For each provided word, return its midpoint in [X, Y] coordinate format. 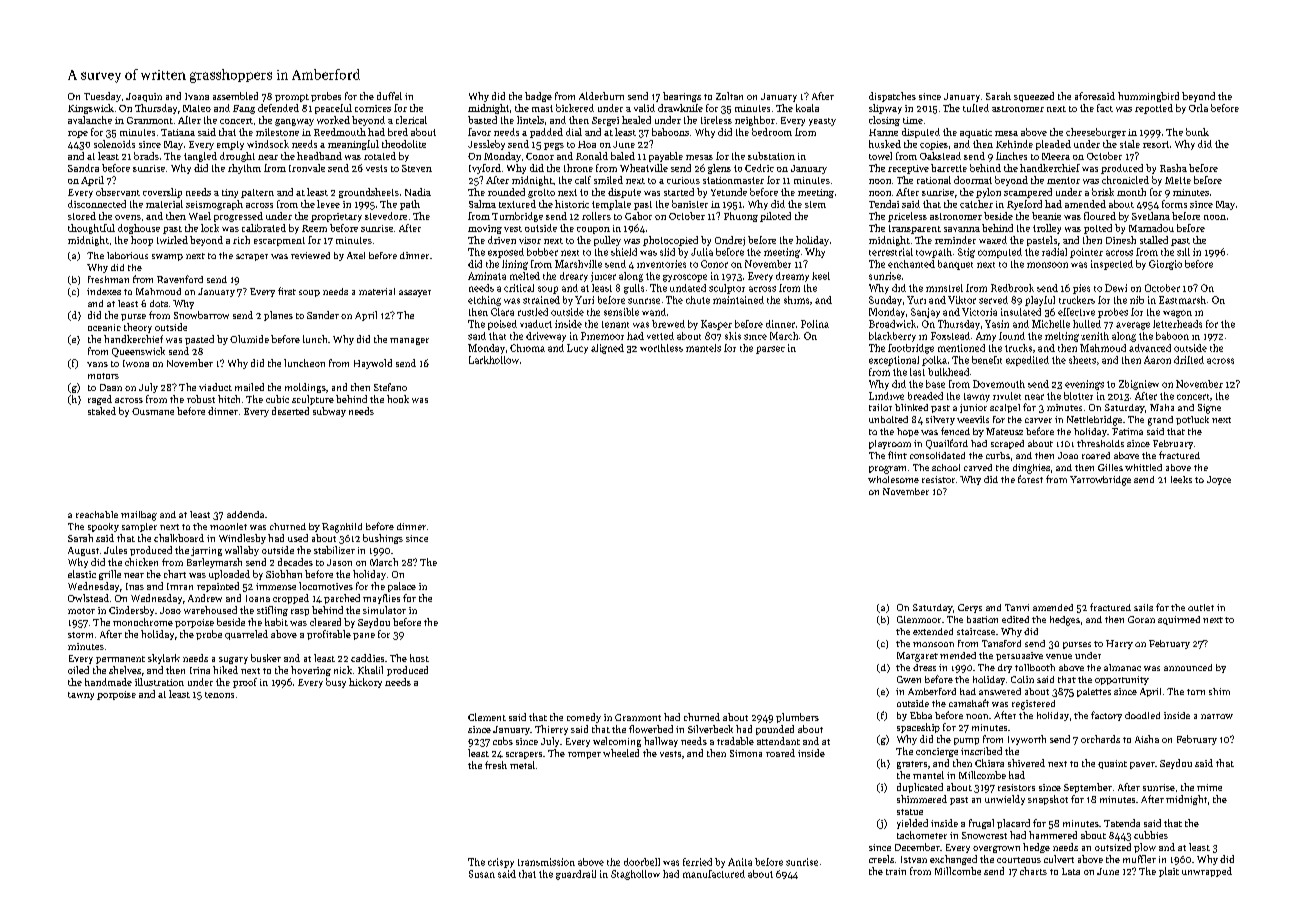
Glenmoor [919, 619]
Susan [482, 874]
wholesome [893, 479]
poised [502, 325]
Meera [1056, 156]
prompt [292, 98]
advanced [1150, 348]
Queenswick [138, 352]
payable [666, 157]
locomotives [326, 586]
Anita [740, 862]
